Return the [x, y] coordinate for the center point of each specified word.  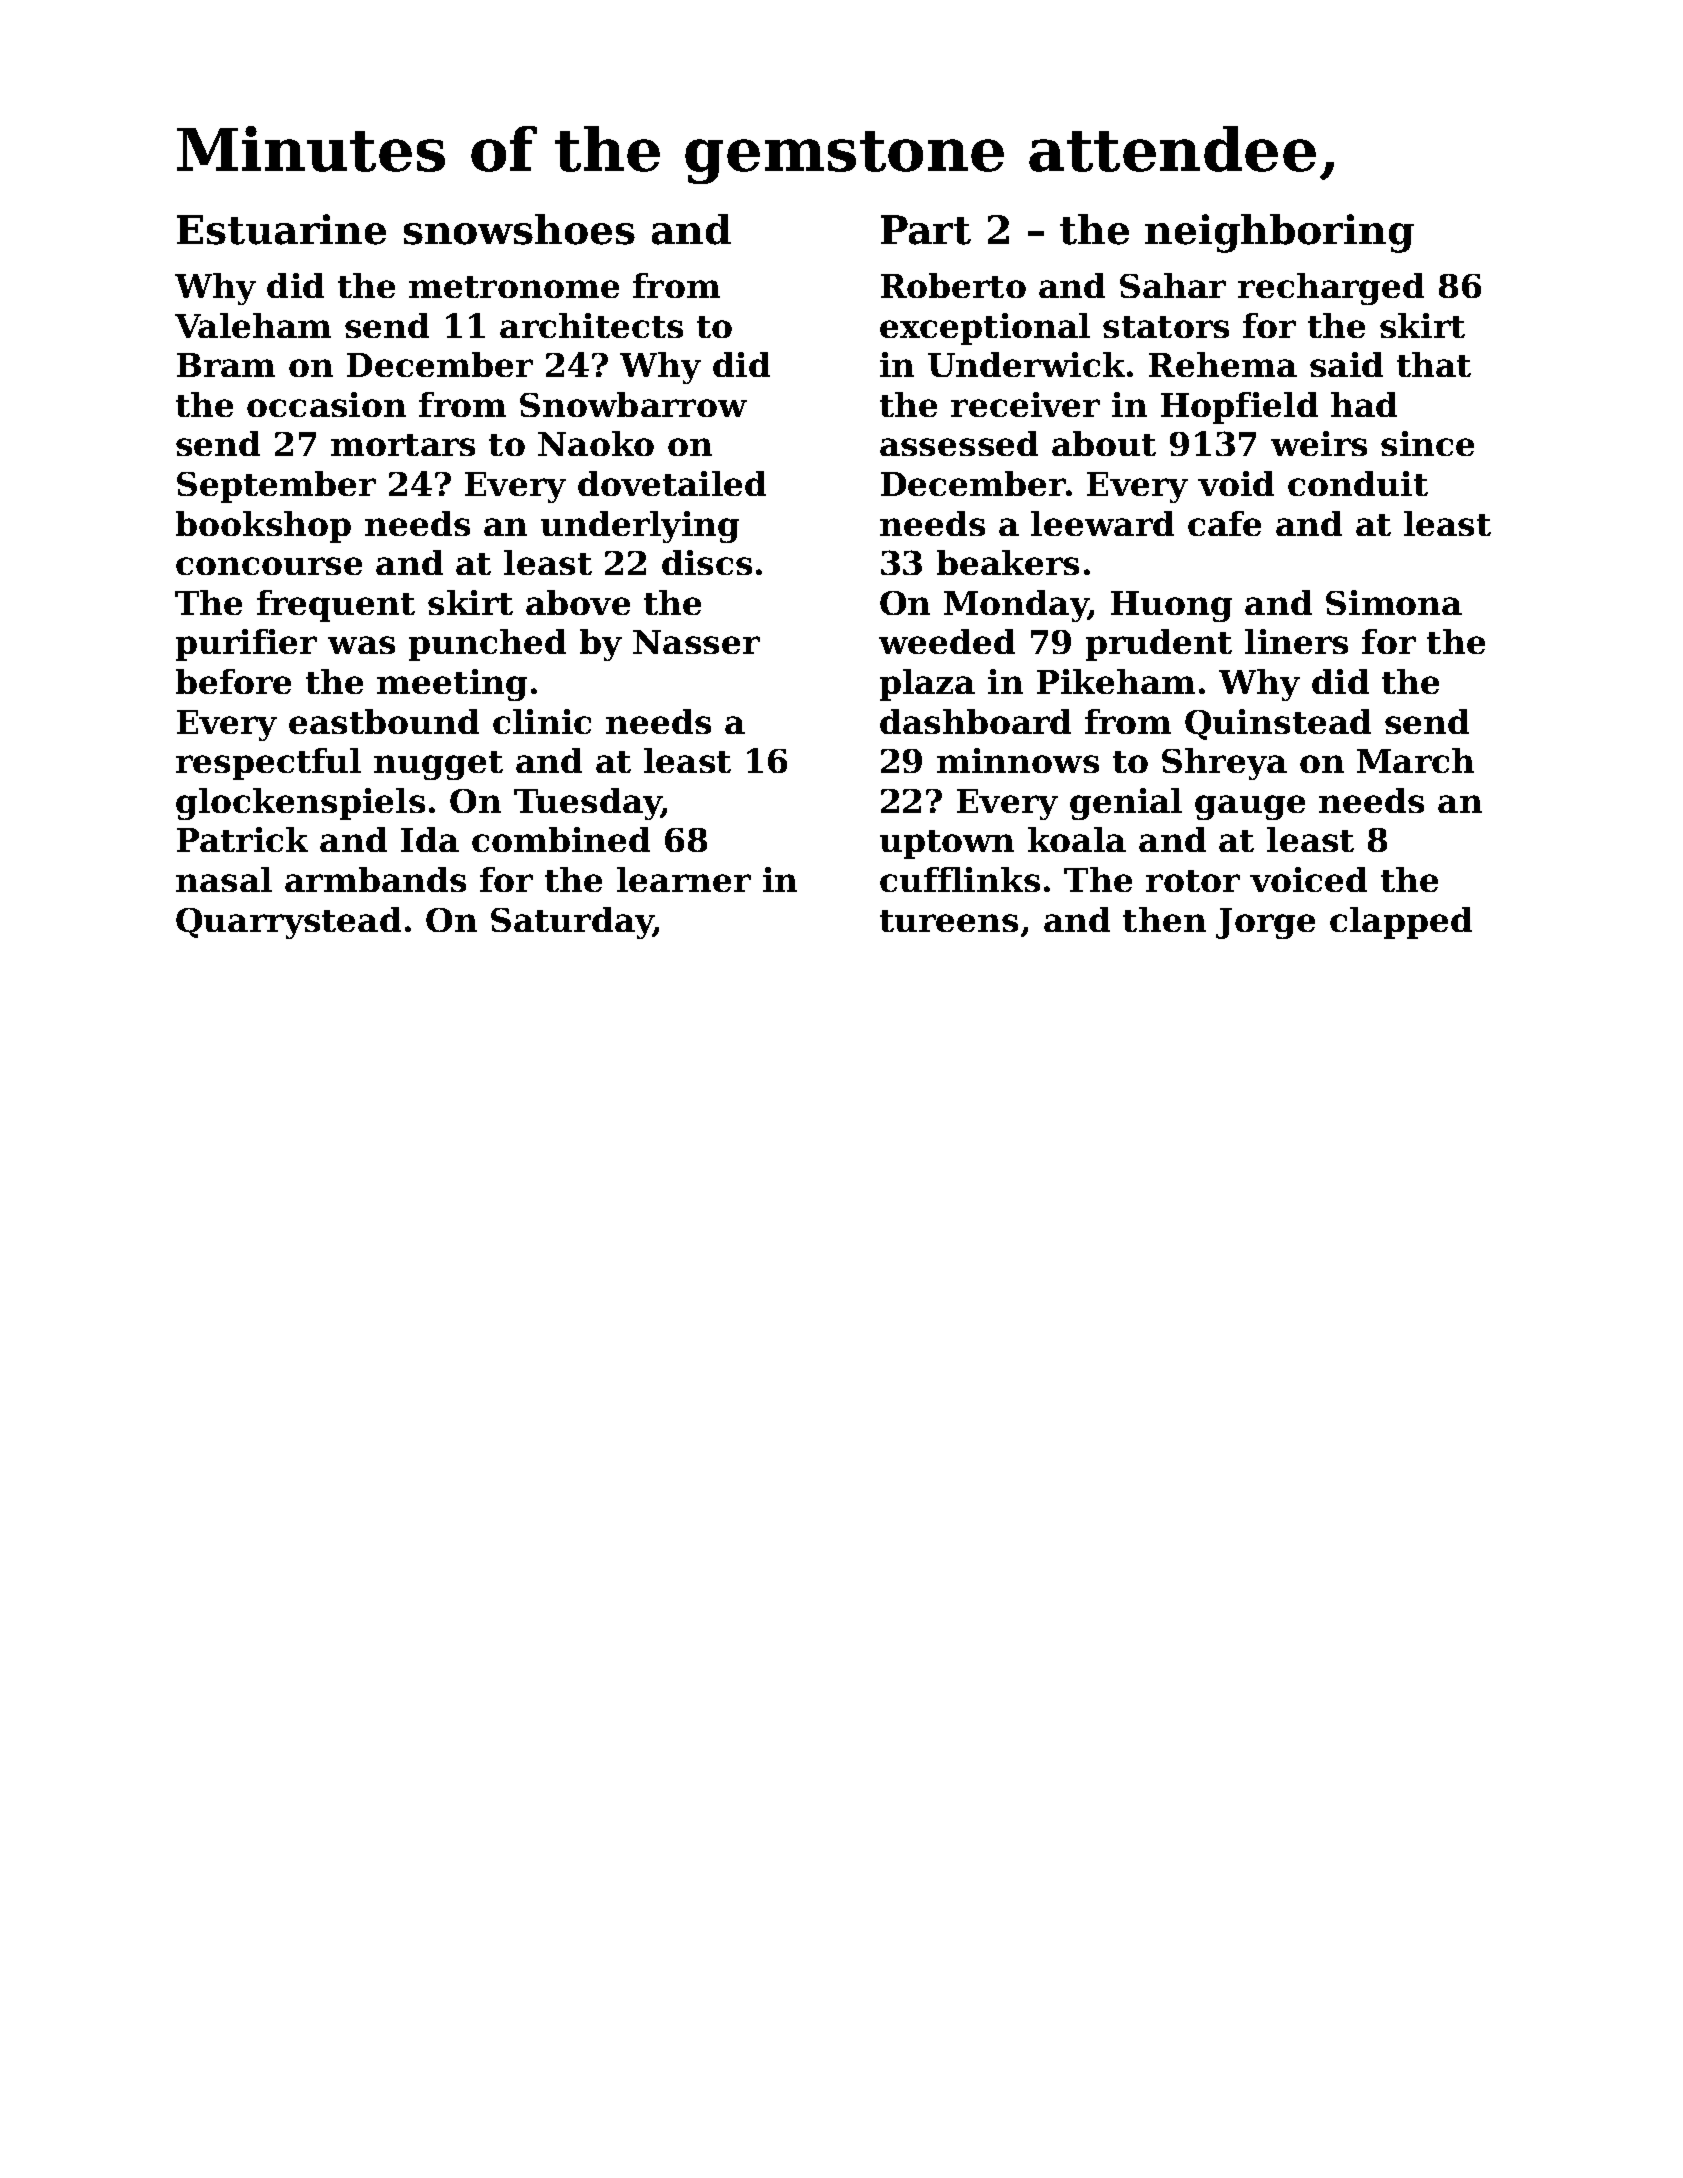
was [361, 645]
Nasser [696, 642]
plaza [927, 685]
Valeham [253, 325]
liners [1296, 641]
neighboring [1279, 233]
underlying [640, 527]
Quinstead [1278, 724]
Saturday [572, 923]
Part [926, 230]
